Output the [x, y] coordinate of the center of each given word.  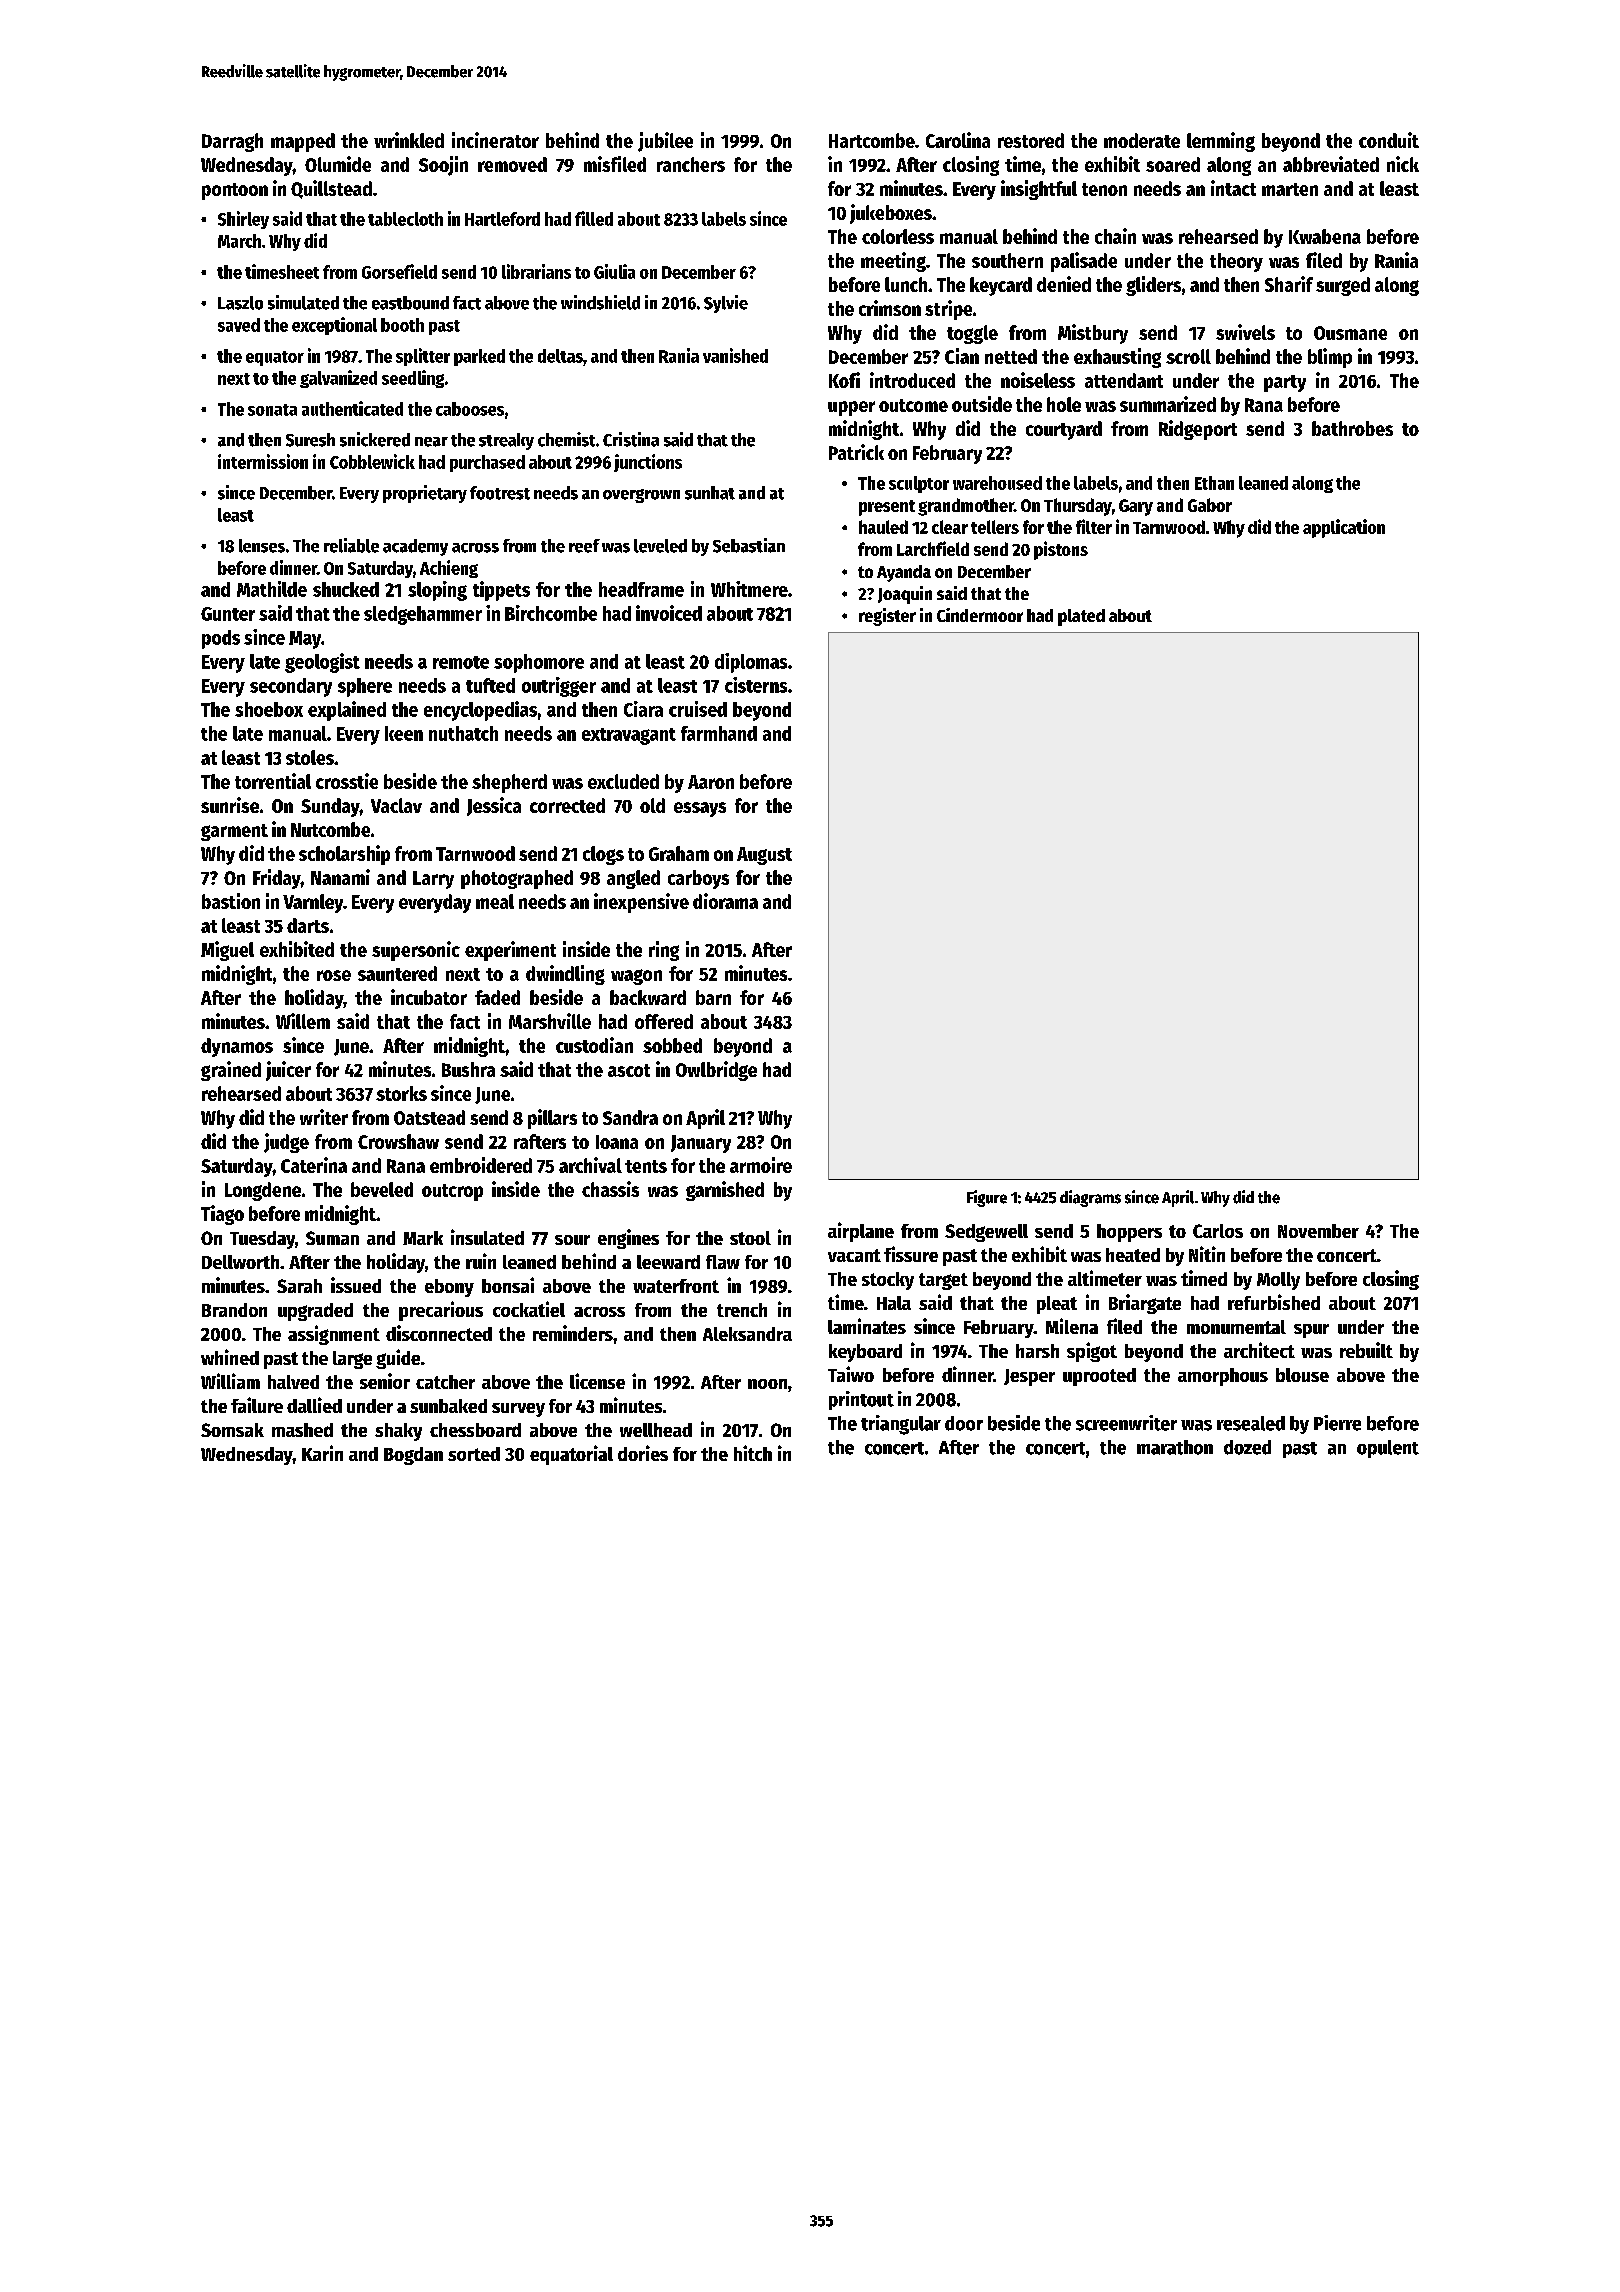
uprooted [1099, 1377]
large [352, 1360]
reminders [573, 1333]
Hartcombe [872, 140]
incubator [429, 997]
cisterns [756, 685]
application [1344, 528]
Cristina [631, 439]
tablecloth [405, 219]
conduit [1389, 140]
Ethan [1214, 483]
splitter [423, 357]
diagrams [1090, 1198]
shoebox [269, 709]
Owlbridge [716, 1071]
